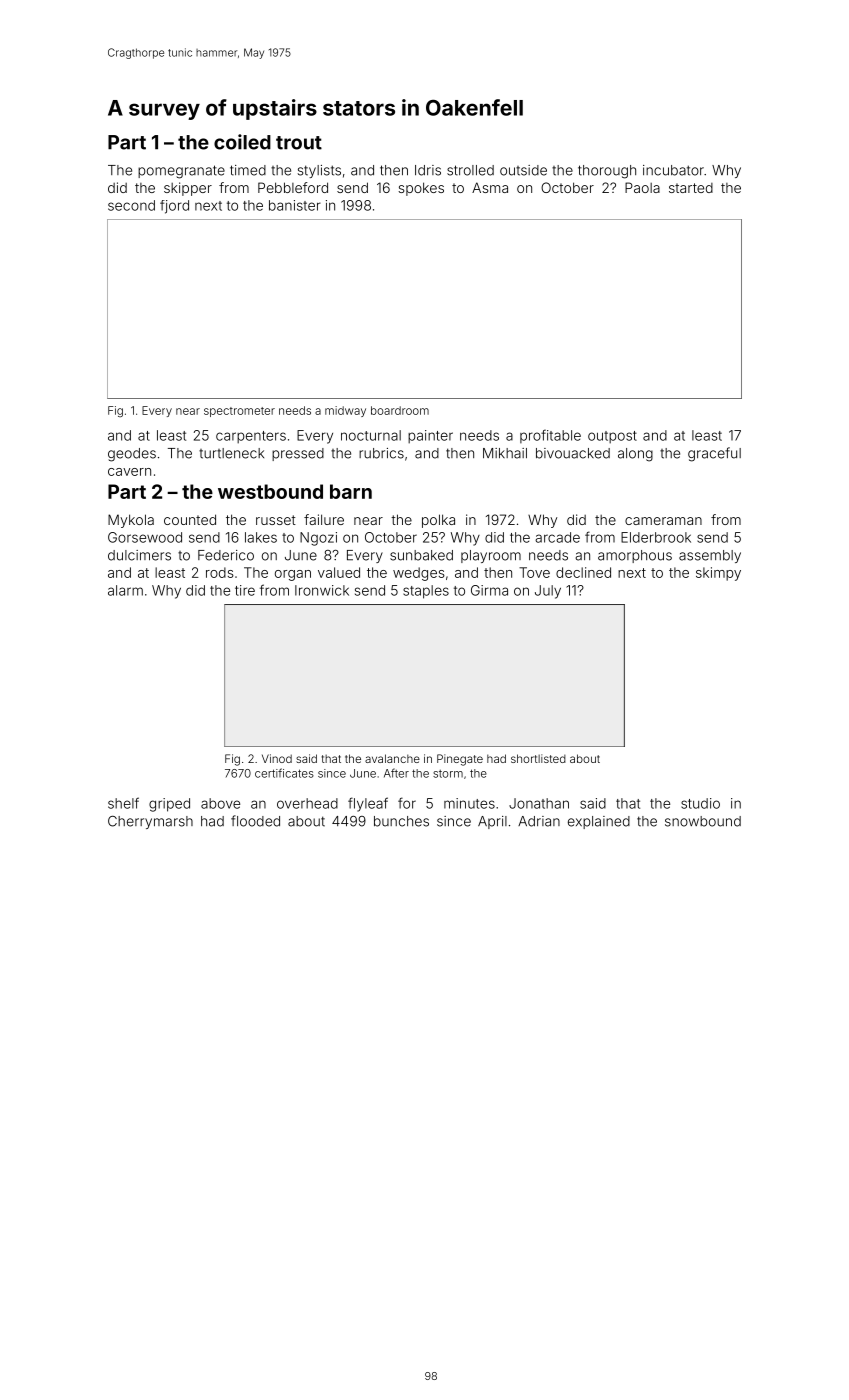  What do you see at coordinates (523, 170) in the document?
I see `outside` at bounding box center [523, 170].
